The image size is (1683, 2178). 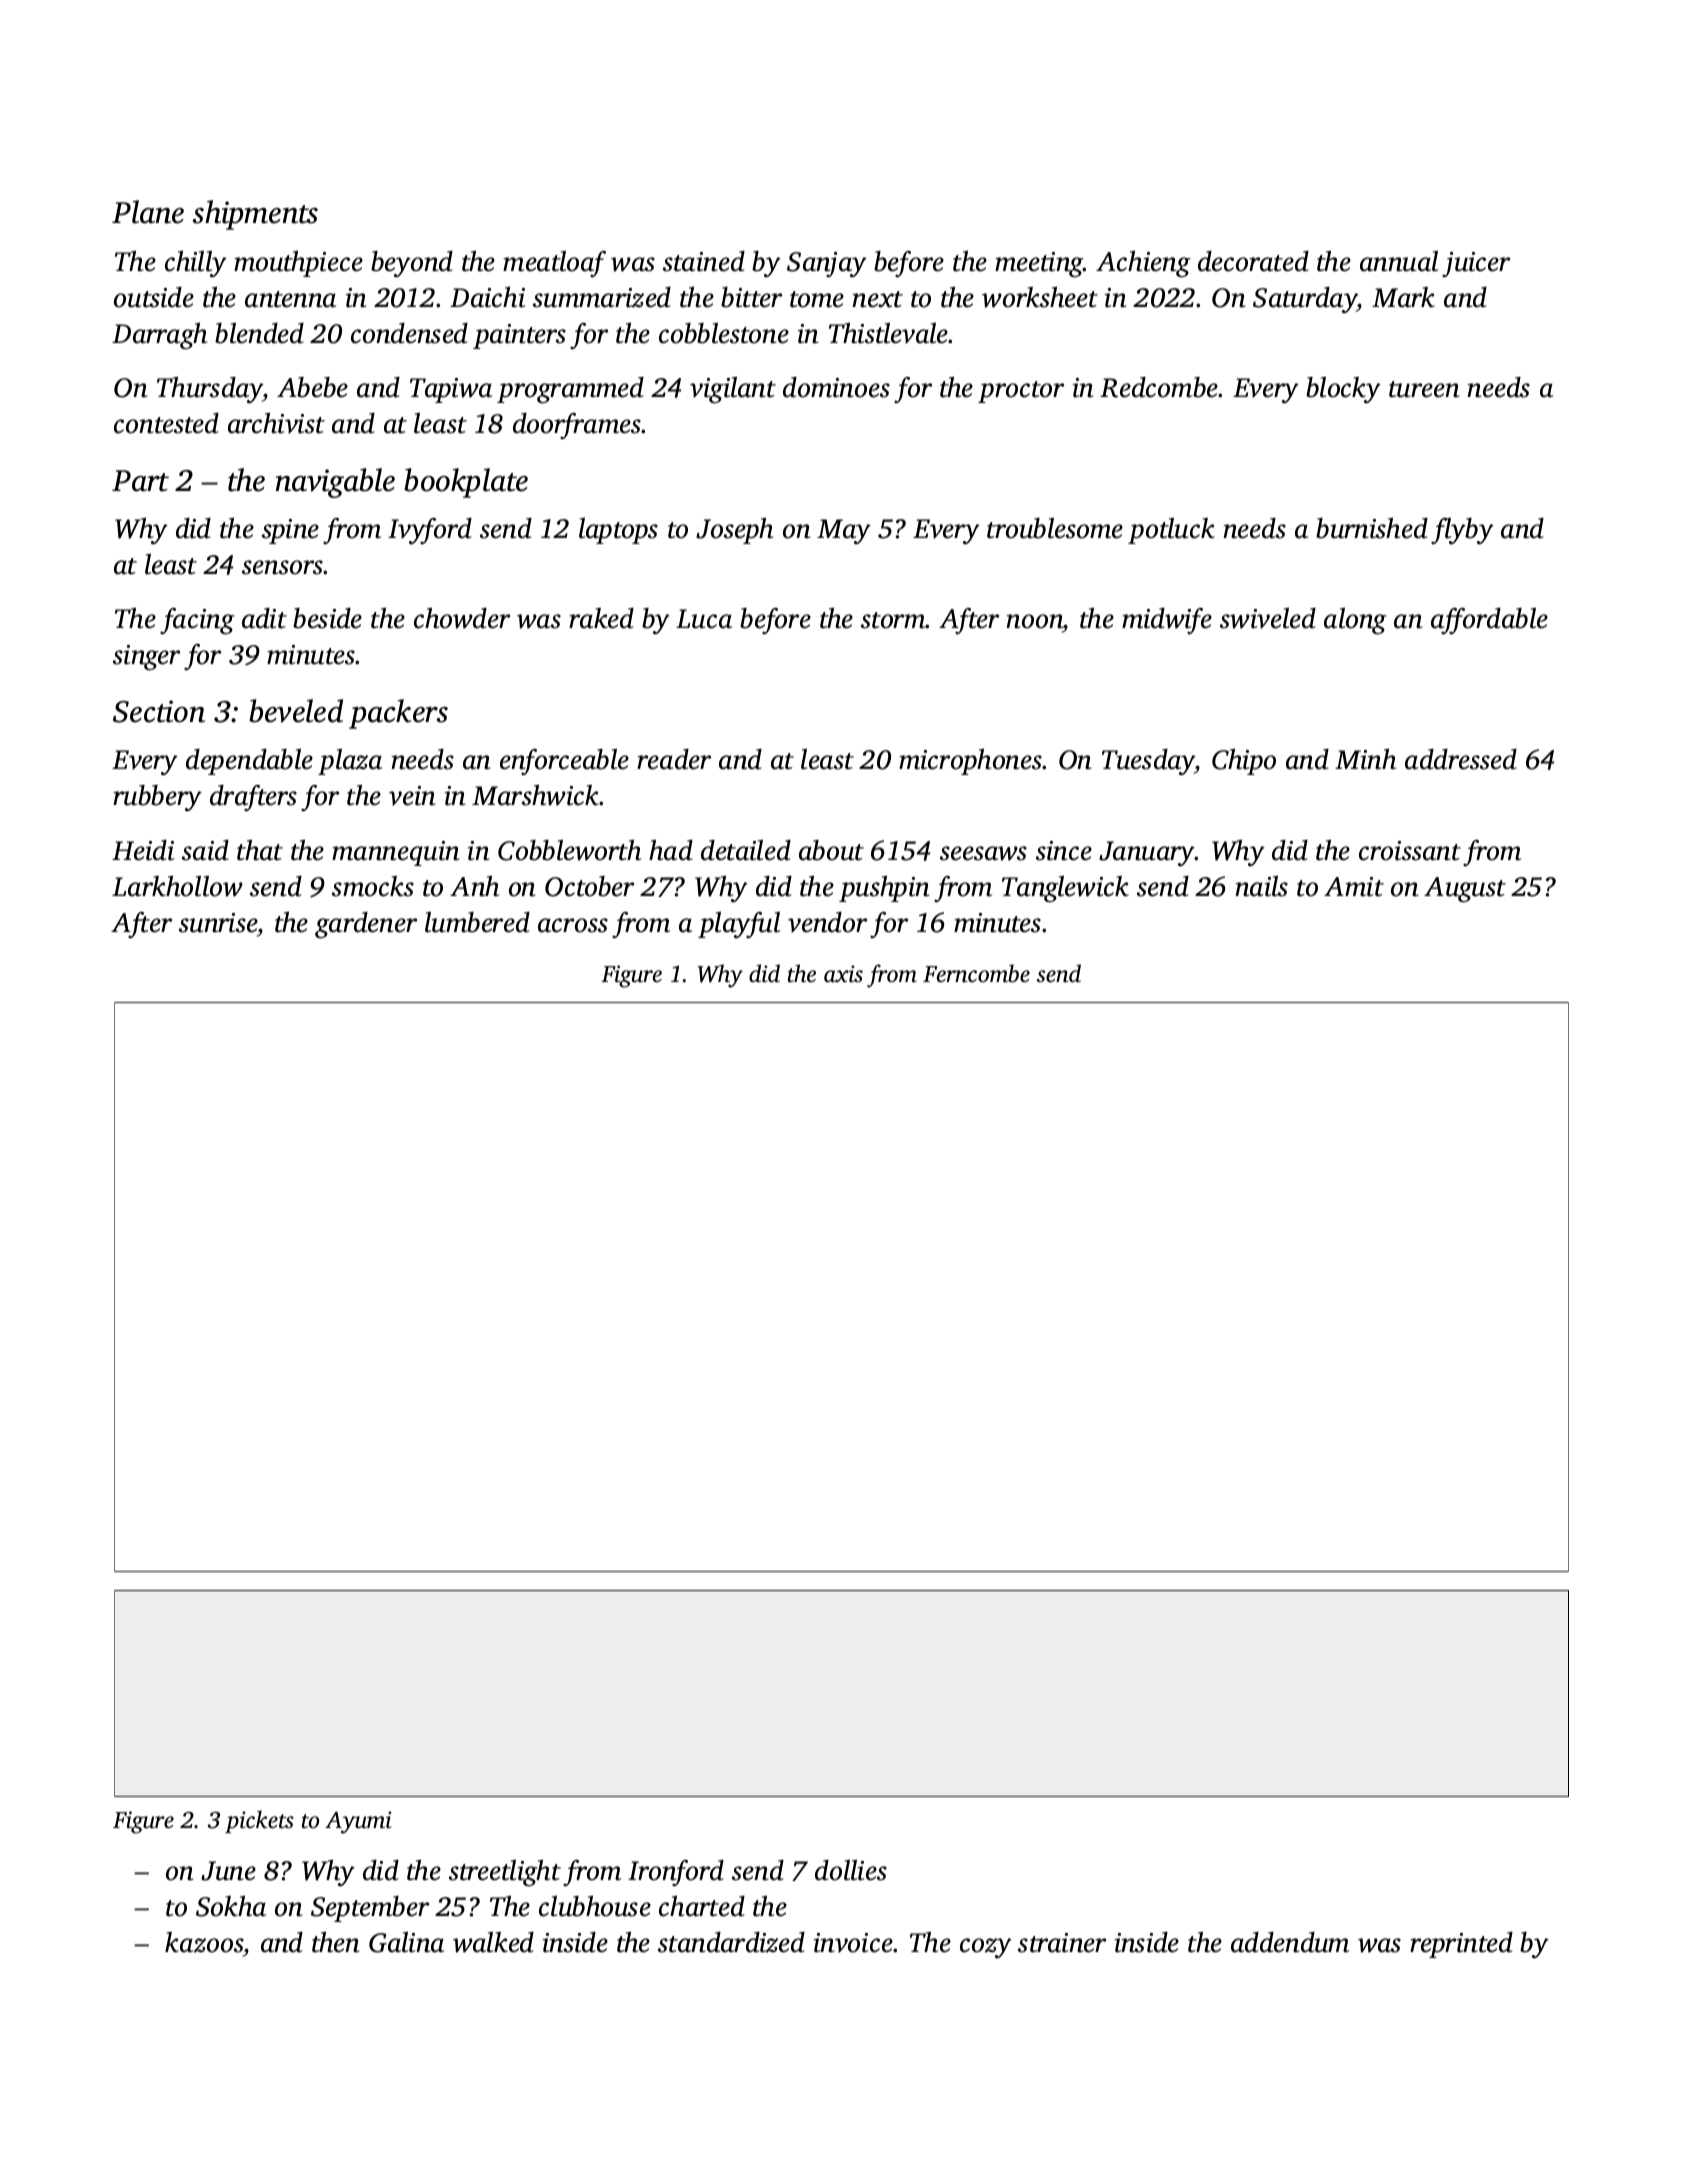 What do you see at coordinates (893, 620) in the screenshot?
I see `storm` at bounding box center [893, 620].
